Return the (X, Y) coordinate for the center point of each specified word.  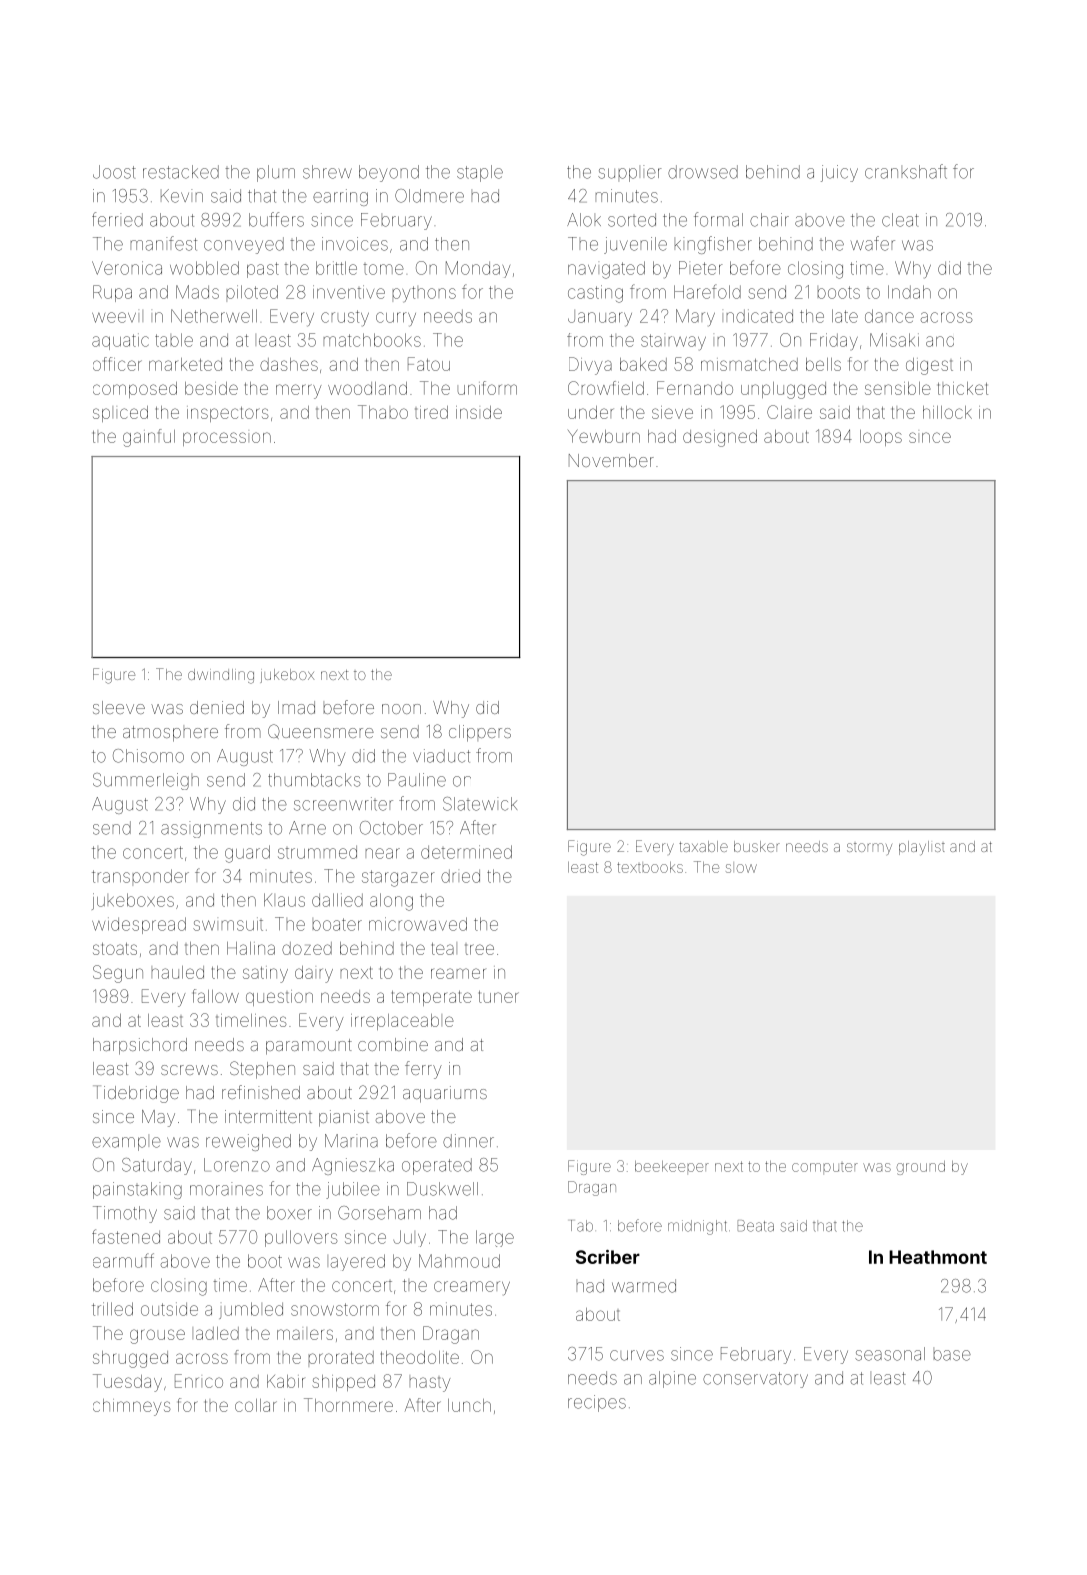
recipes (597, 1403)
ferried (117, 219)
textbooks (650, 867)
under (591, 412)
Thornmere (348, 1405)
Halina (251, 948)
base (952, 1355)
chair (769, 220)
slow (741, 868)
